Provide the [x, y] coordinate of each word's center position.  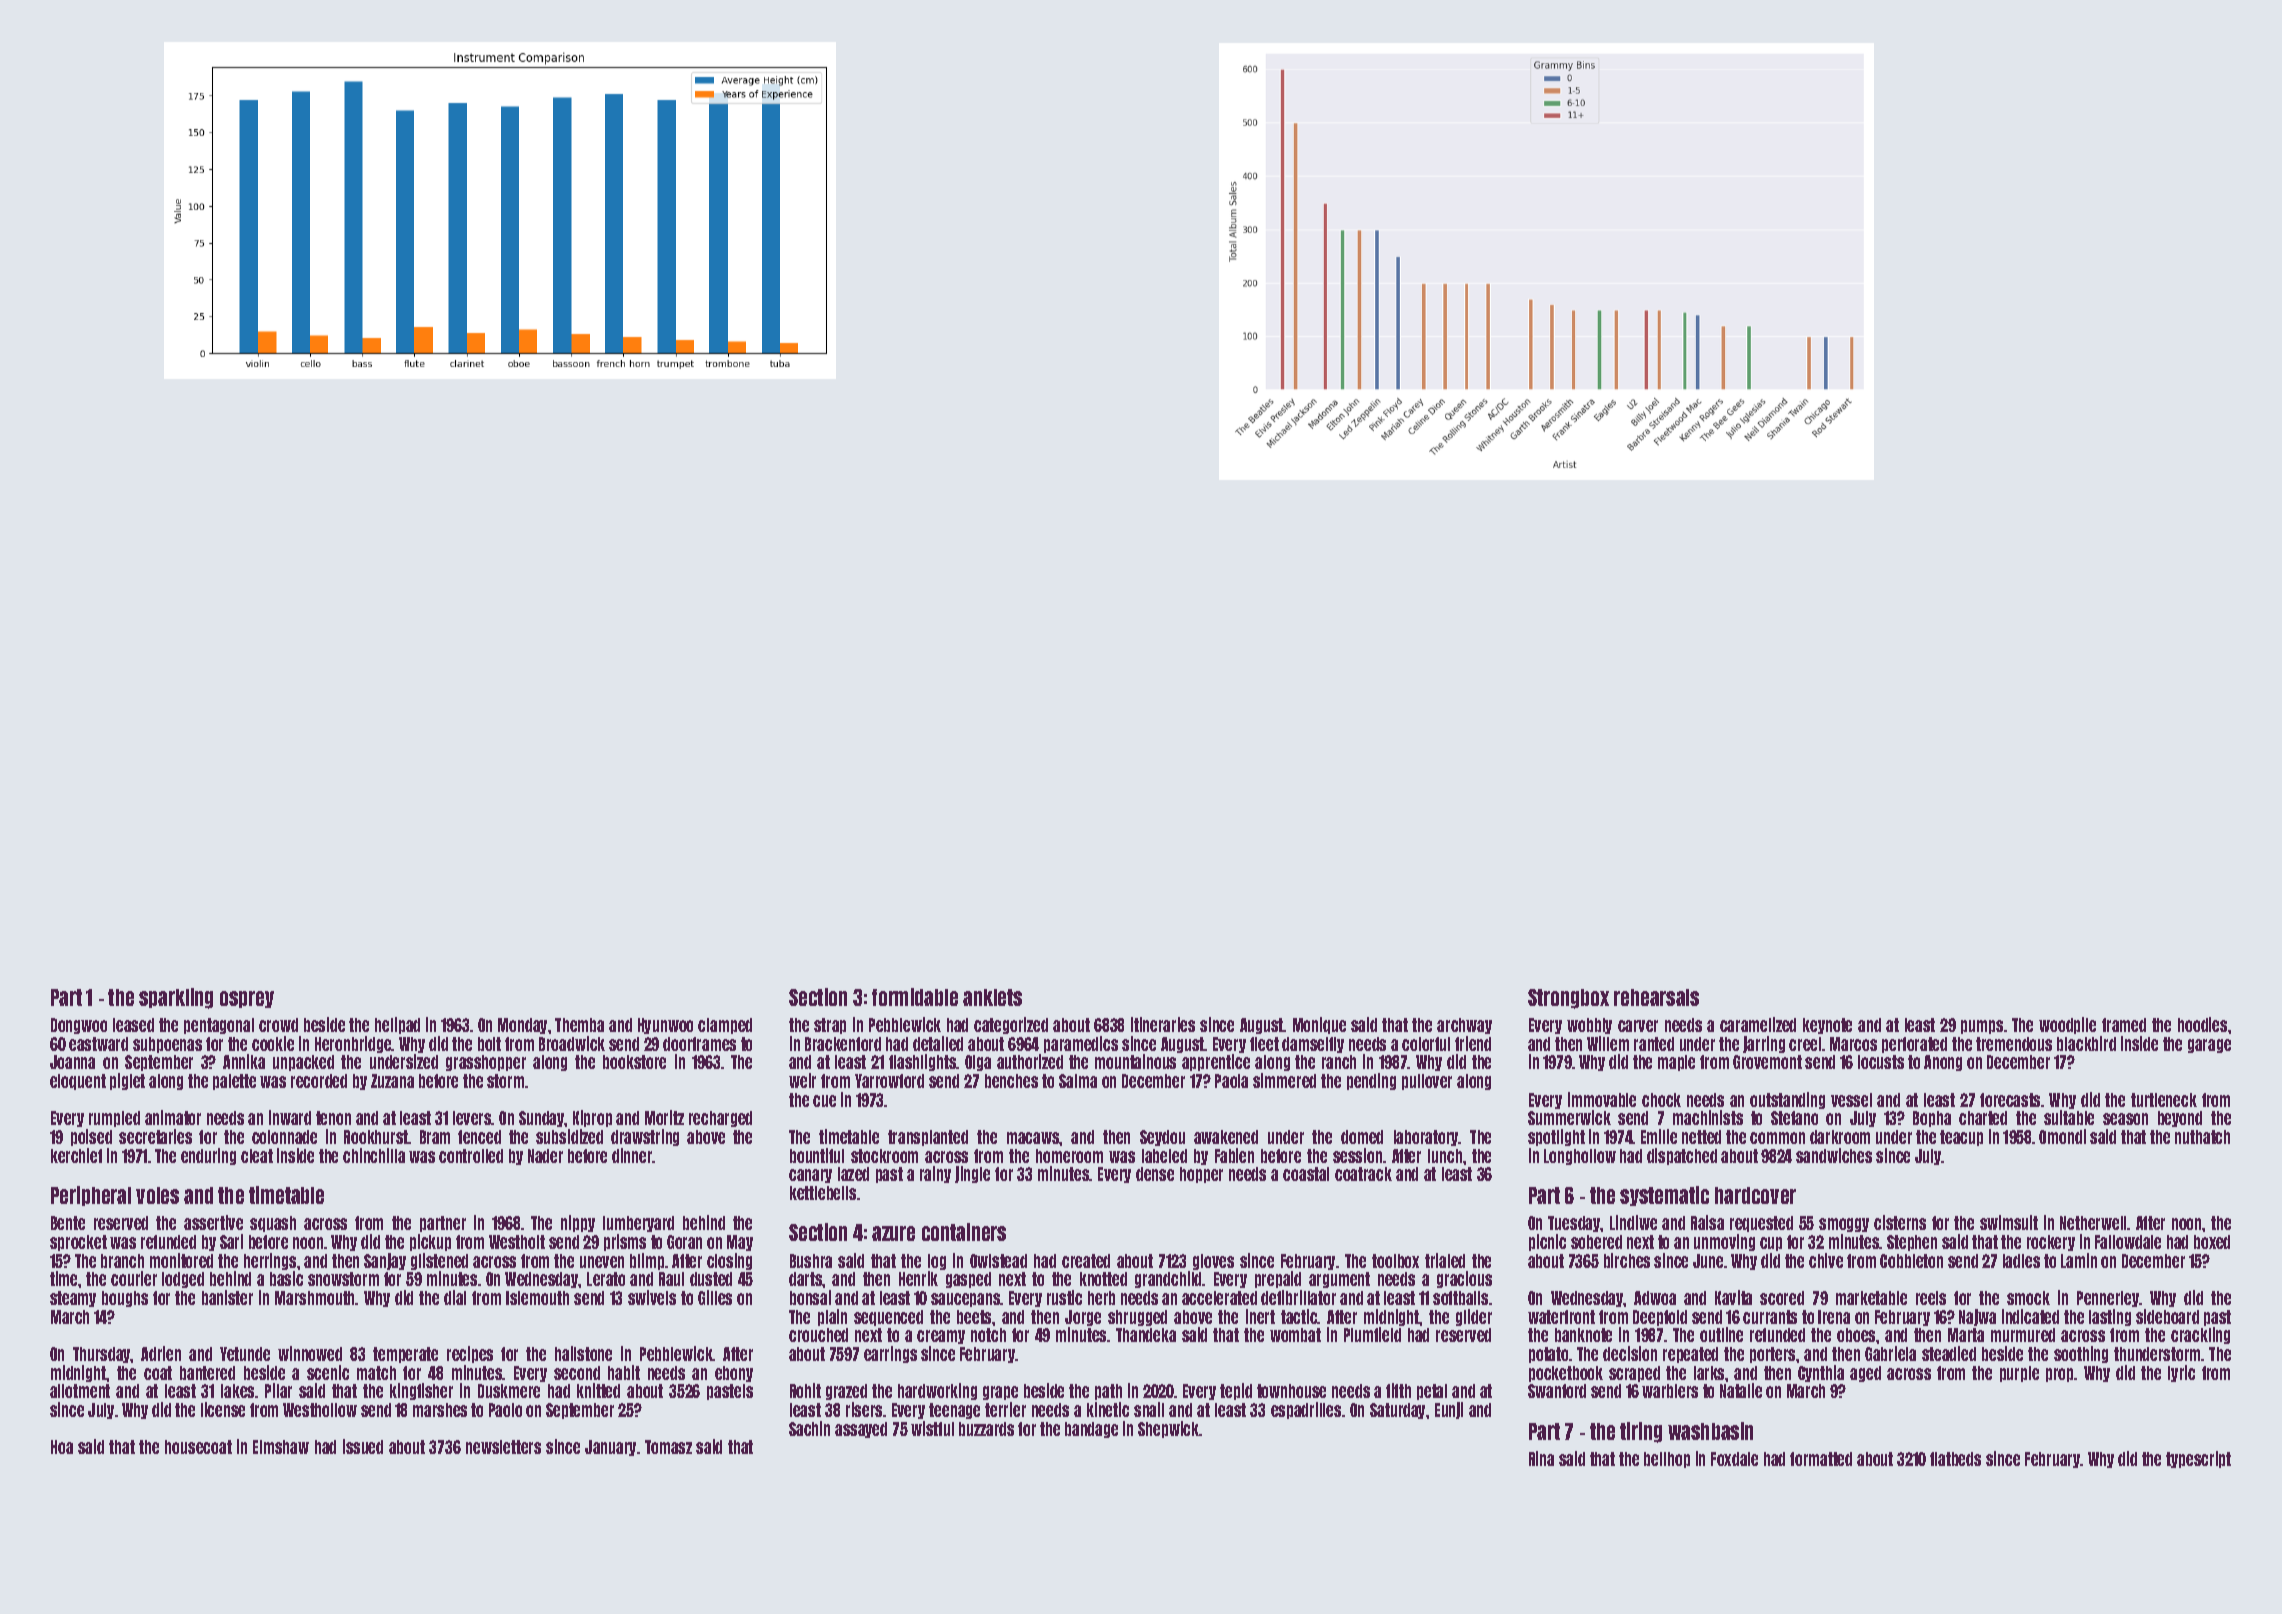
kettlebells [823, 1193]
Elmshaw [281, 1447]
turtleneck [2164, 1100]
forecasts [2010, 1100]
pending [1371, 1081]
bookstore [634, 1062]
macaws [1033, 1138]
